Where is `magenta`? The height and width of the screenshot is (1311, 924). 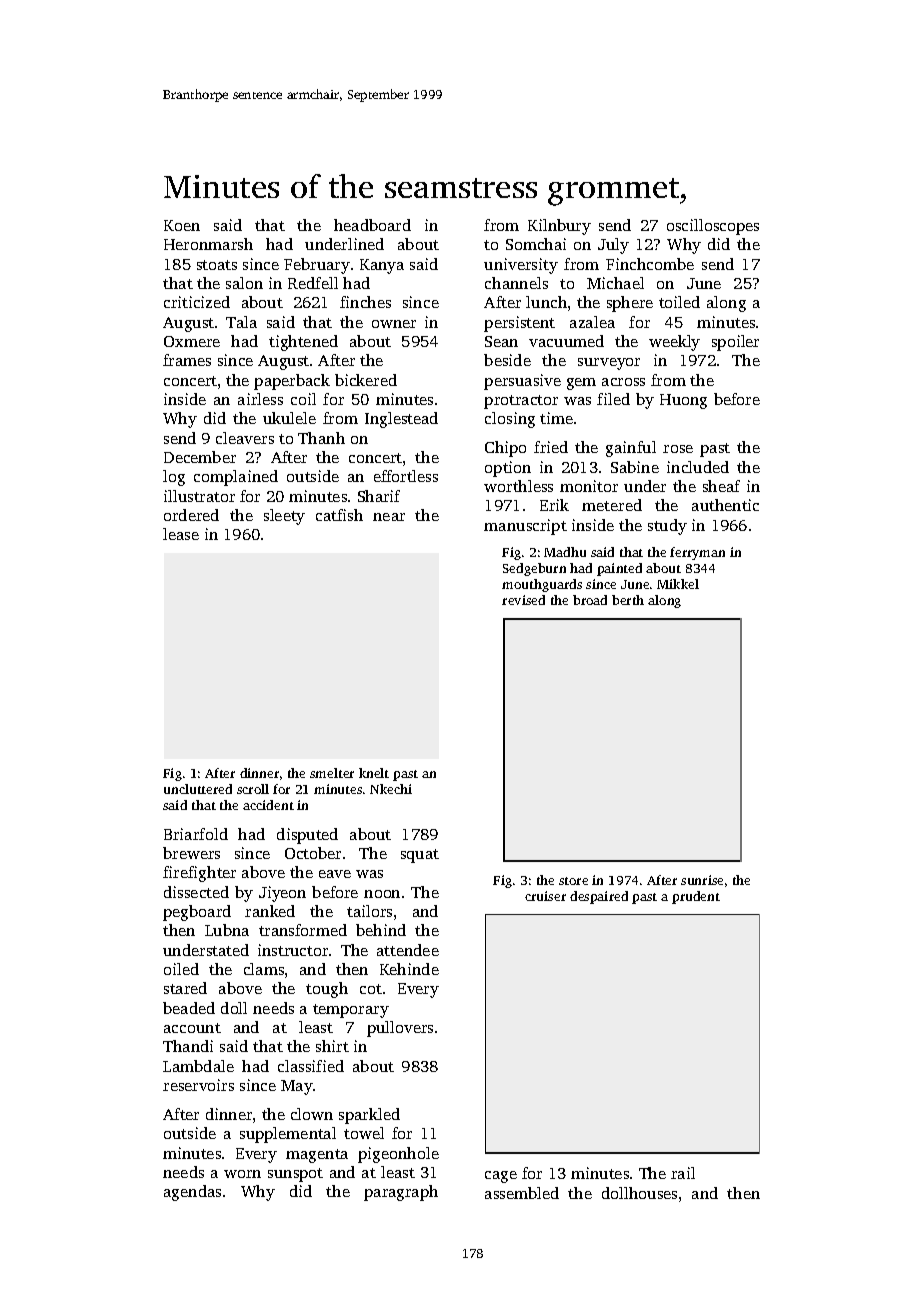
magenta is located at coordinates (317, 1156).
